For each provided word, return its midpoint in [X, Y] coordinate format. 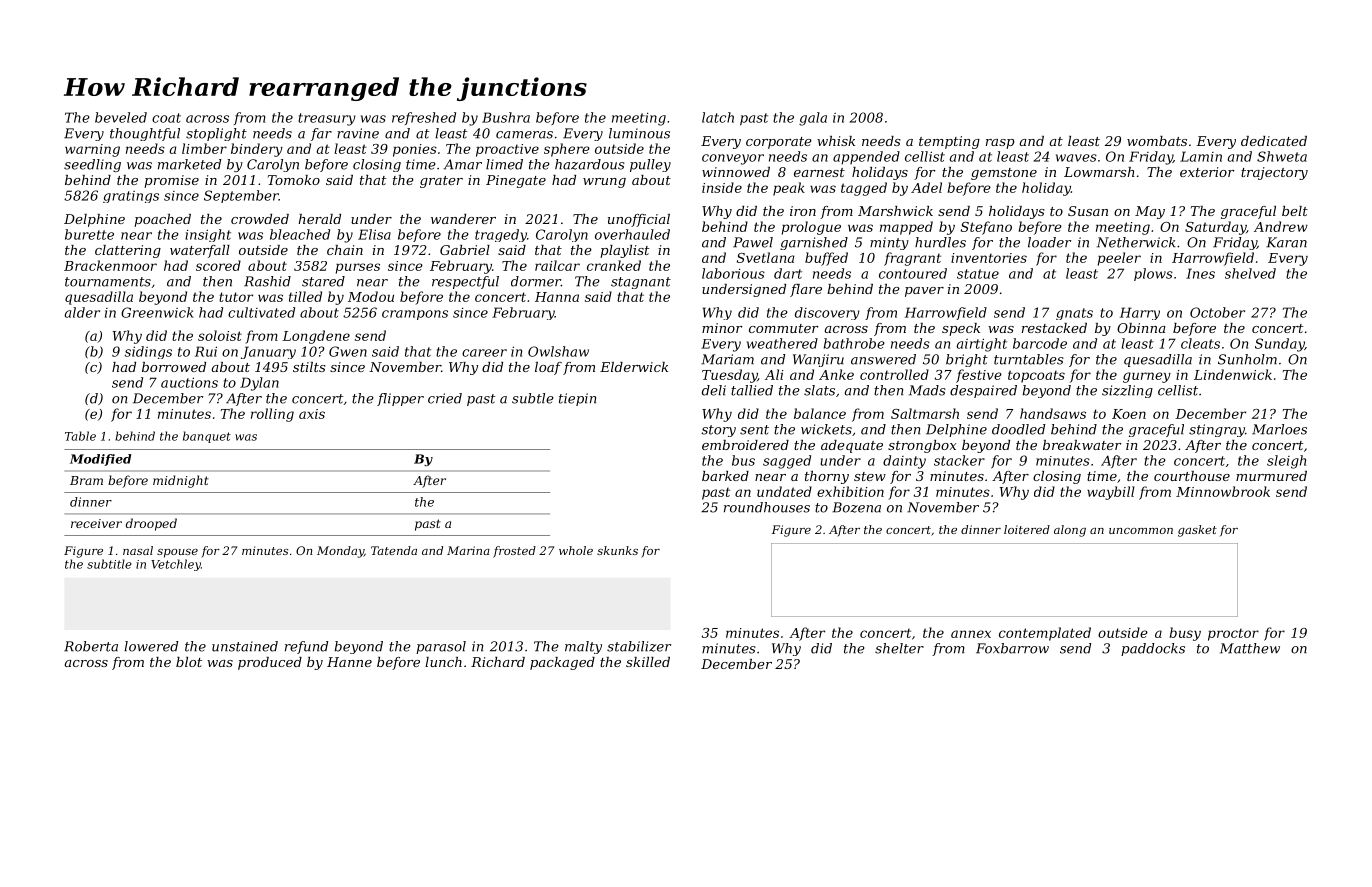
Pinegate [516, 181]
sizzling [1127, 391]
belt [1295, 211]
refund [306, 647]
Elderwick [634, 367]
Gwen [348, 351]
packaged [562, 663]
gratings [131, 197]
